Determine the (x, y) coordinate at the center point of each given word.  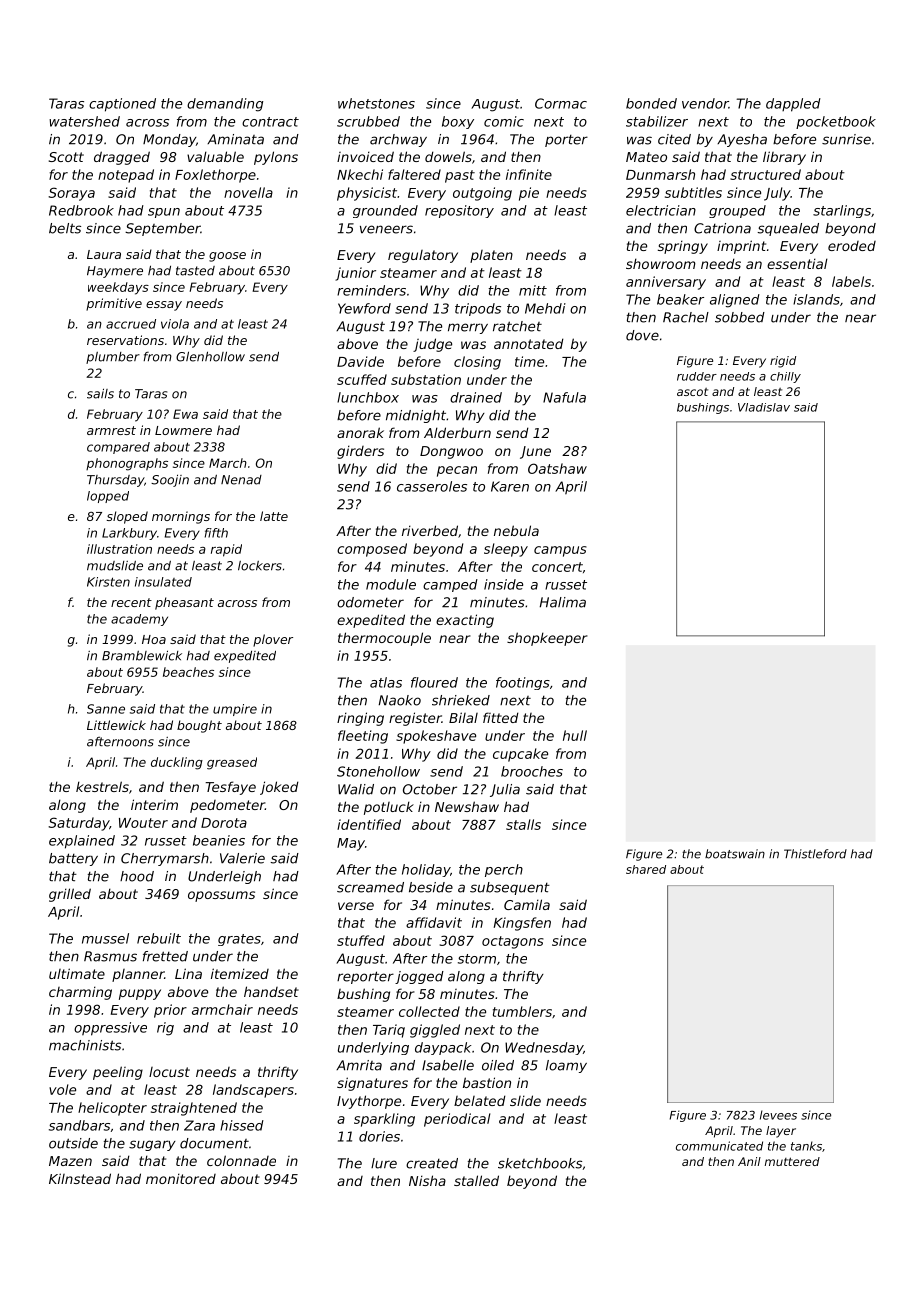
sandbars (79, 1125)
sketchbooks (540, 1163)
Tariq (389, 1031)
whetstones (376, 103)
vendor (705, 103)
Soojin (170, 481)
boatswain (735, 854)
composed (372, 550)
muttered (792, 1161)
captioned (122, 105)
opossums (221, 896)
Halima (563, 602)
